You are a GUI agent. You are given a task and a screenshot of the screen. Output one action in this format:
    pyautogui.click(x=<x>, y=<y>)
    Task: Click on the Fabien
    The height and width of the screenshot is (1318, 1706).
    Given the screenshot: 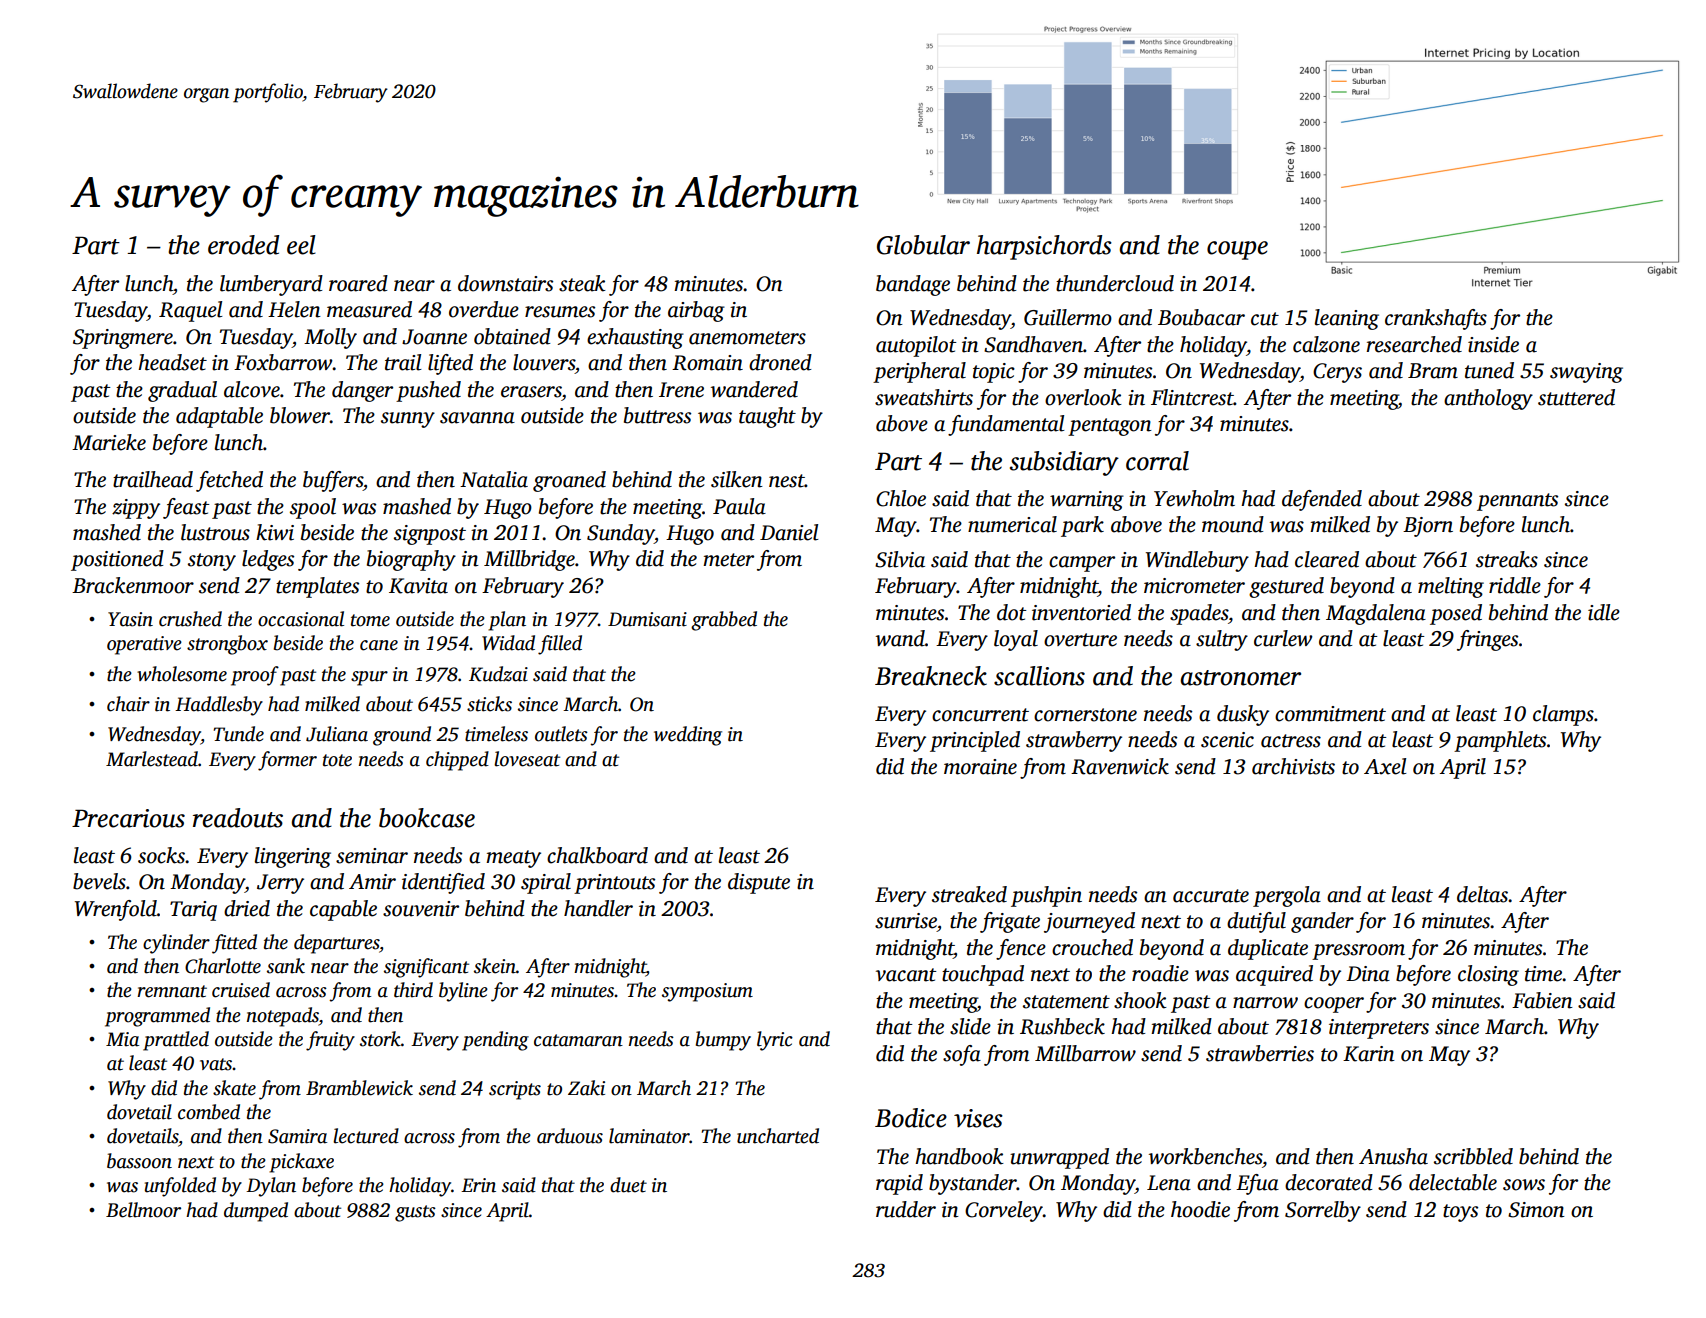 What is the action you would take?
    pyautogui.click(x=1542, y=1000)
